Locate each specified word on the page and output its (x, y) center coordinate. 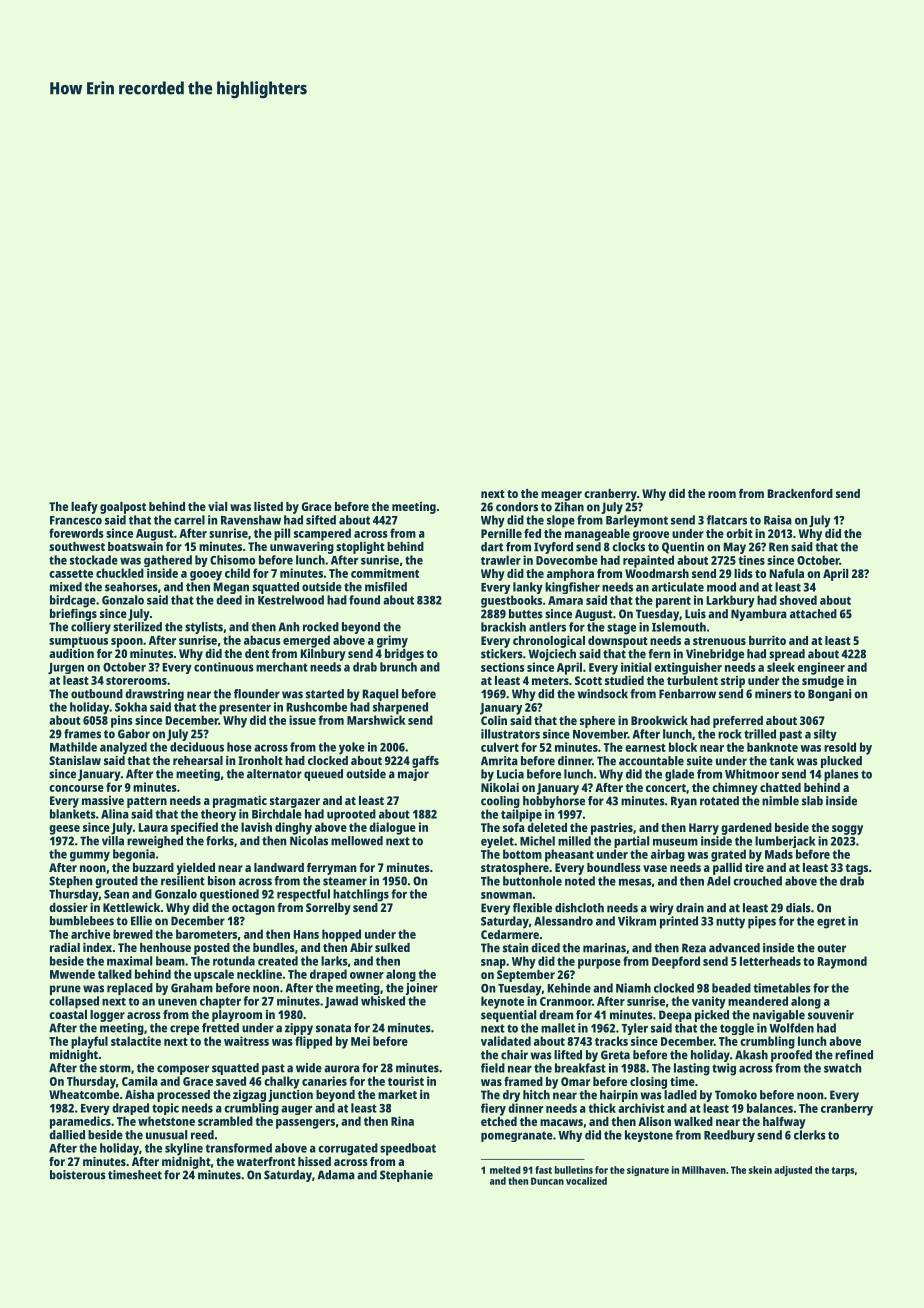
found (364, 600)
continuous (224, 667)
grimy (392, 641)
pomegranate (517, 1136)
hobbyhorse (554, 802)
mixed (66, 587)
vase (655, 868)
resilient (183, 881)
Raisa (778, 520)
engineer (821, 668)
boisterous (78, 1175)
